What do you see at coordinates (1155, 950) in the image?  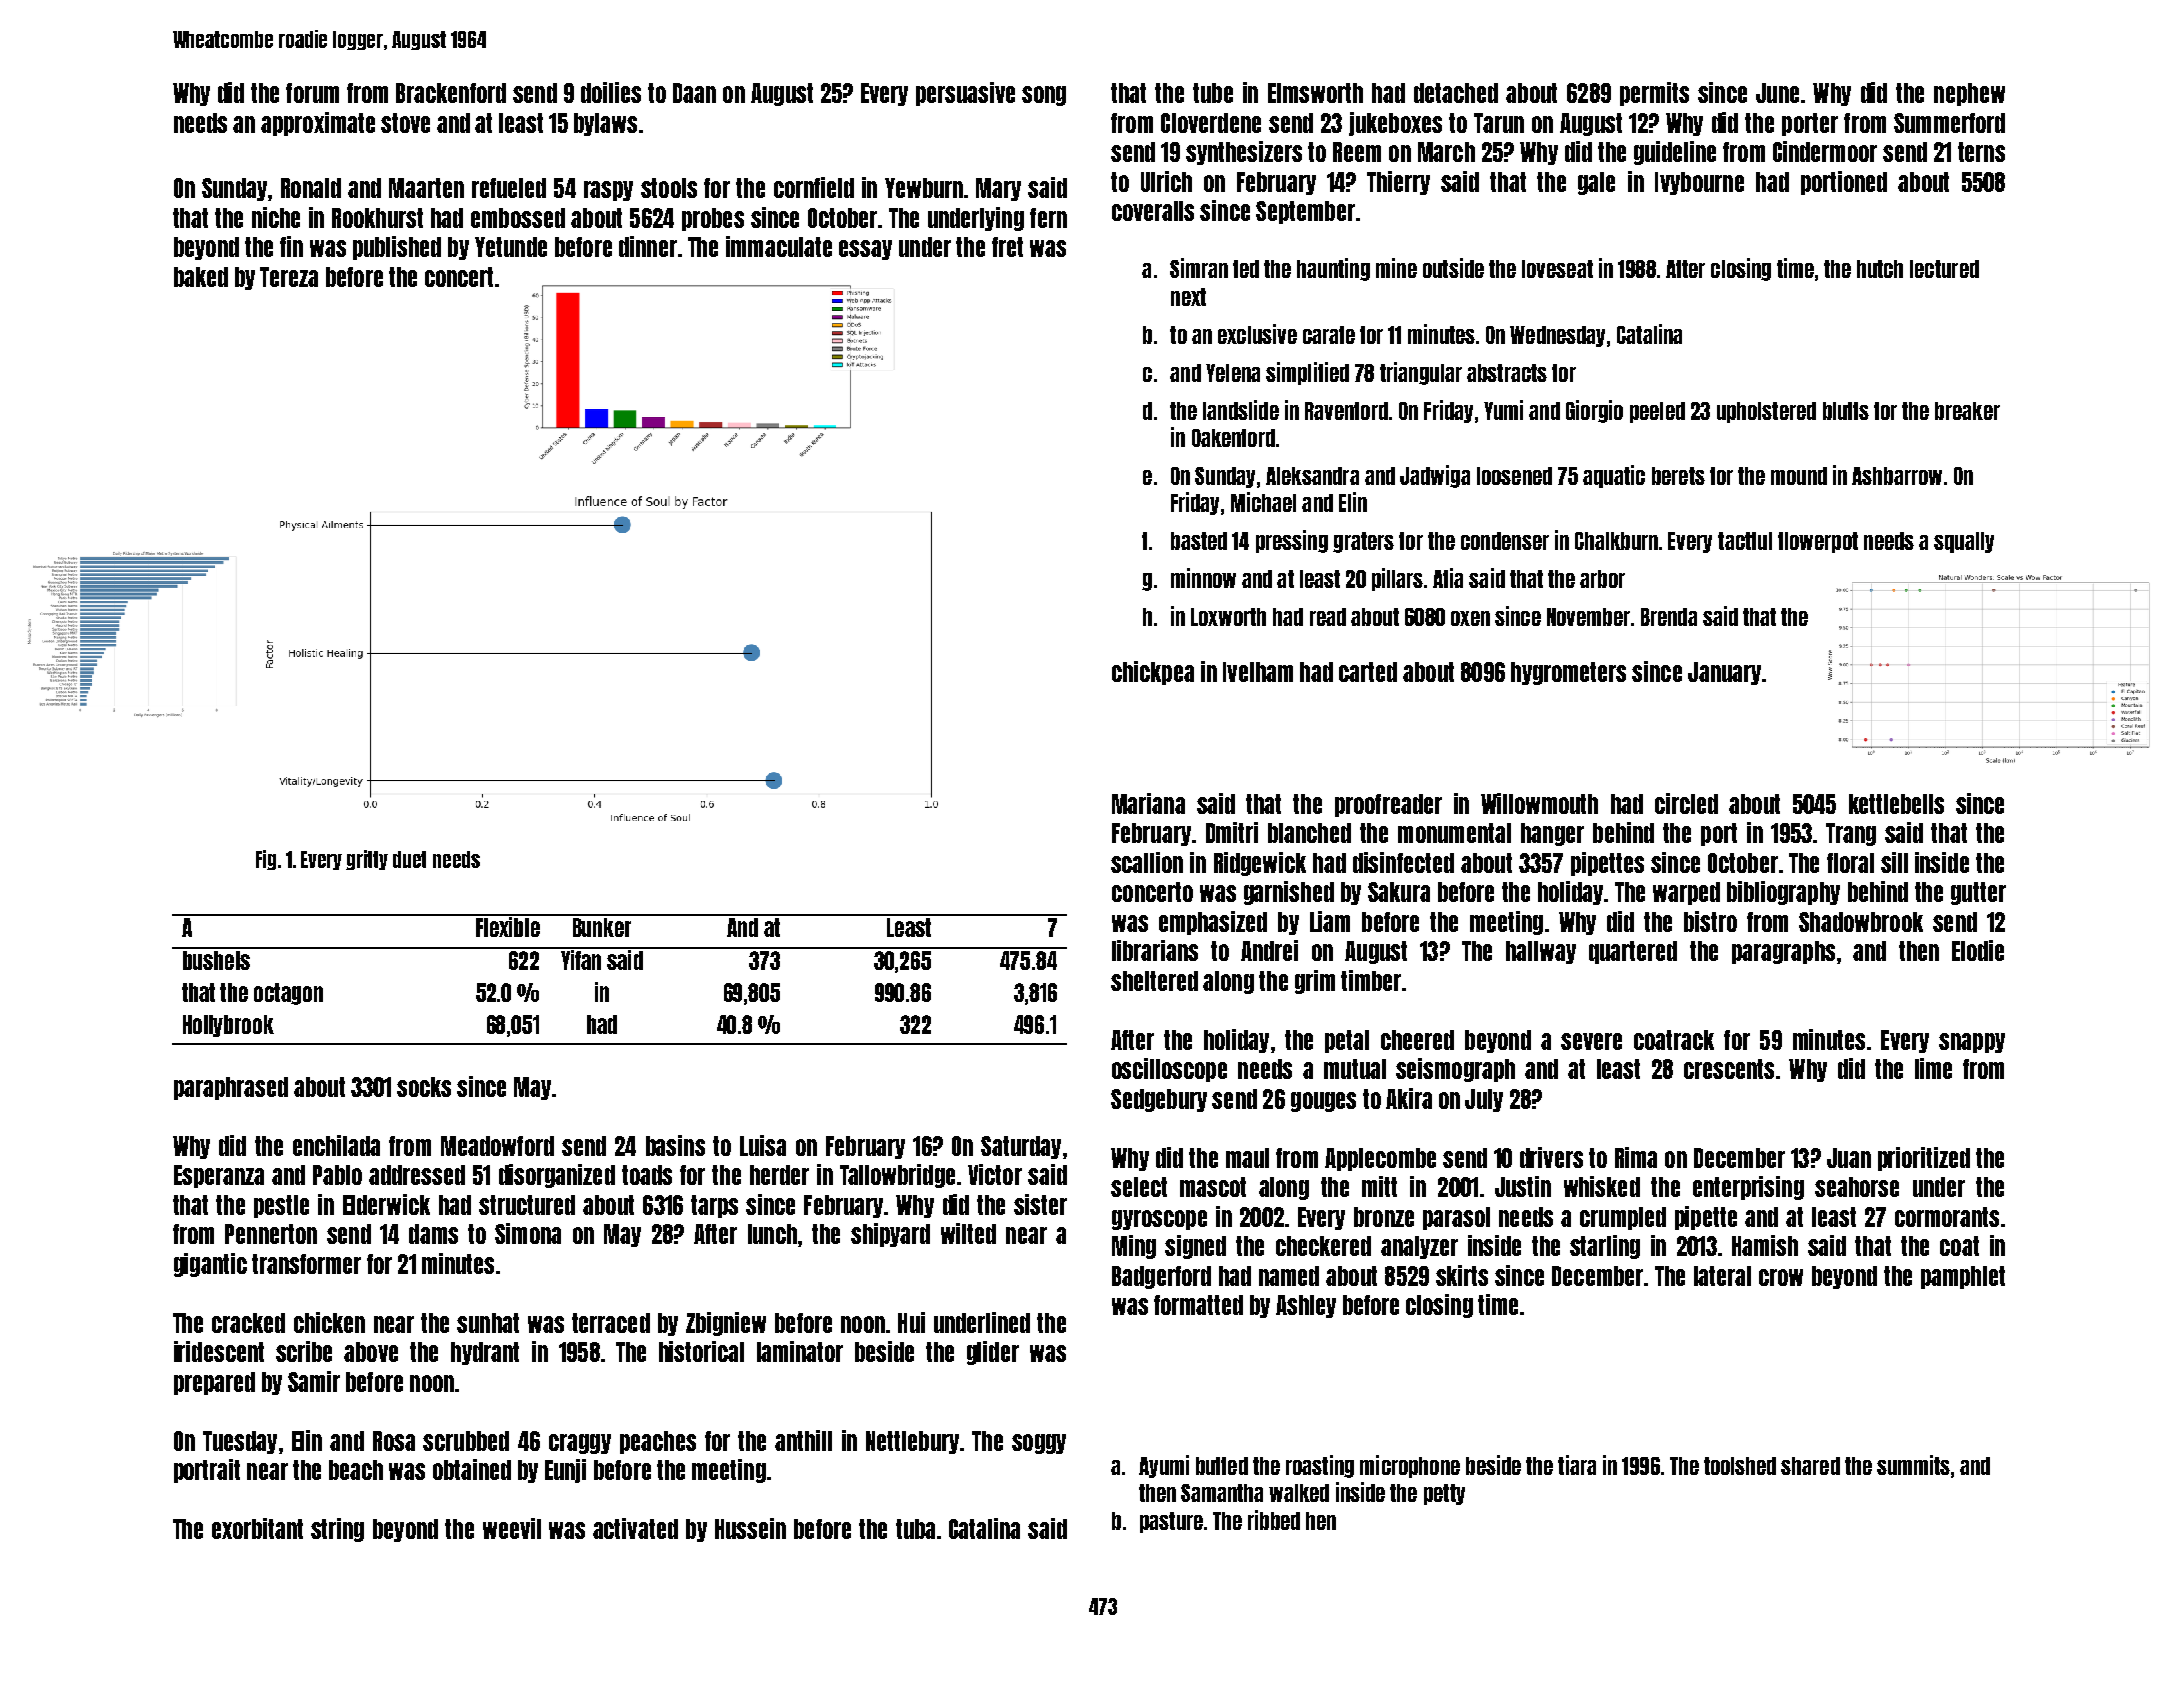 I see `librarians` at bounding box center [1155, 950].
